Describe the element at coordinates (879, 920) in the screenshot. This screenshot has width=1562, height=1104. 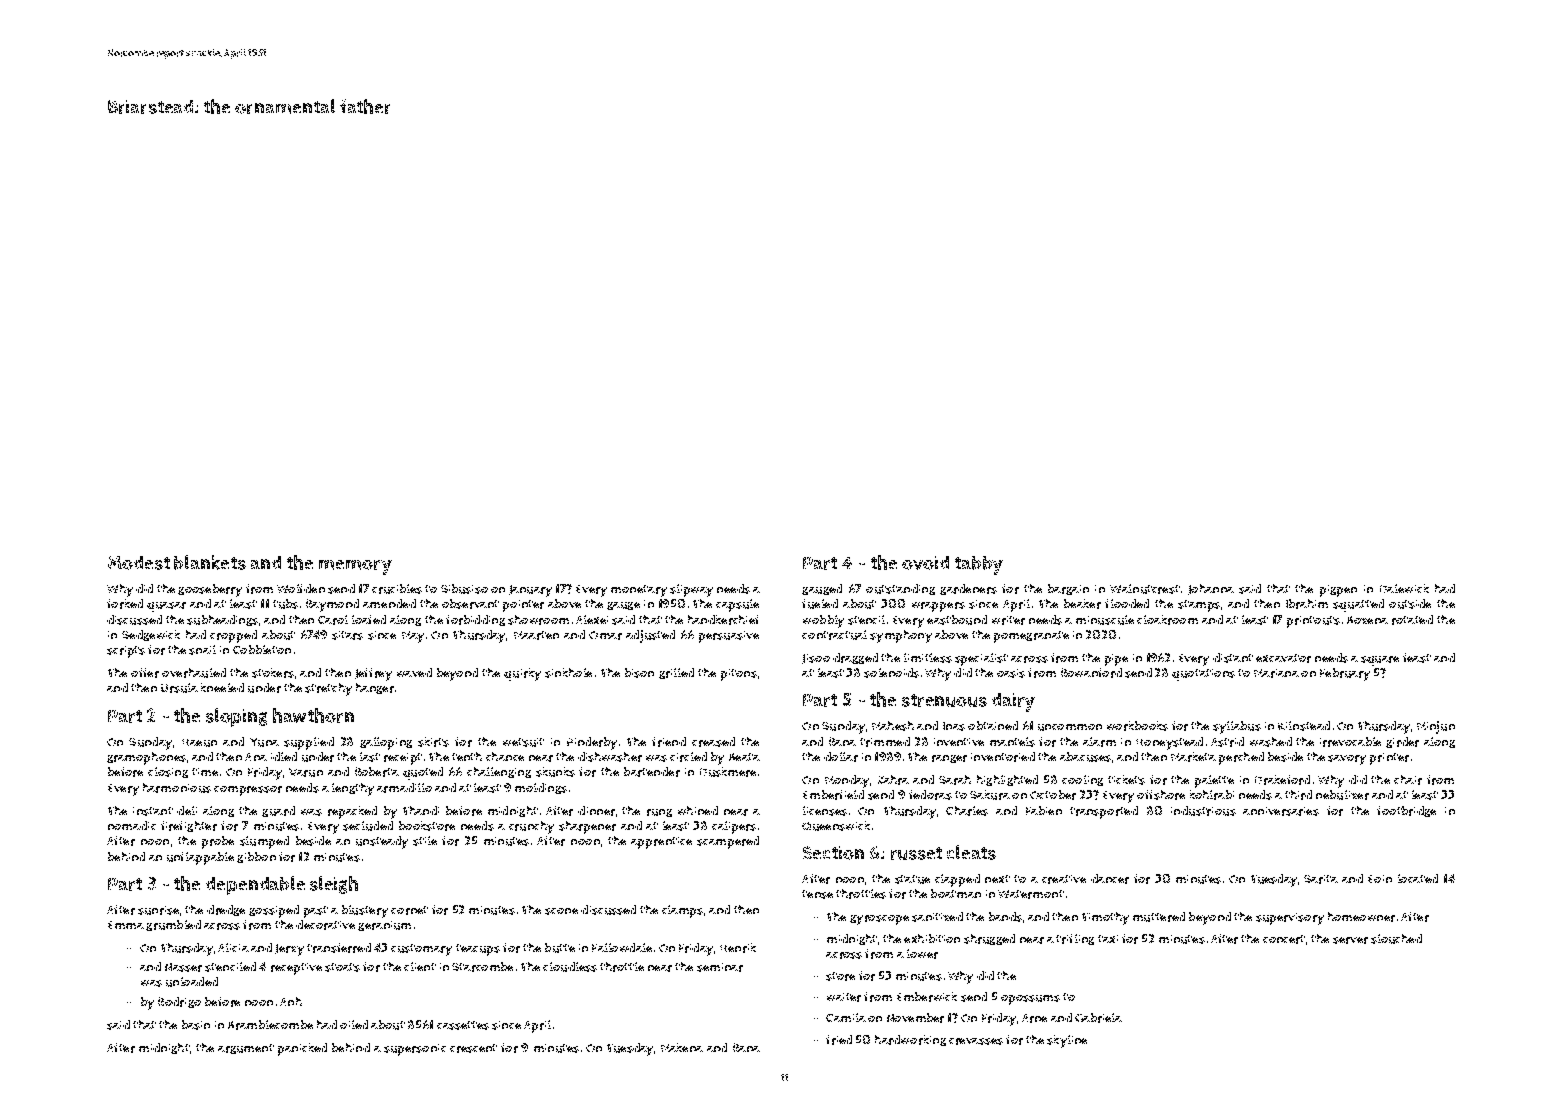
I see `gyroscope` at that location.
